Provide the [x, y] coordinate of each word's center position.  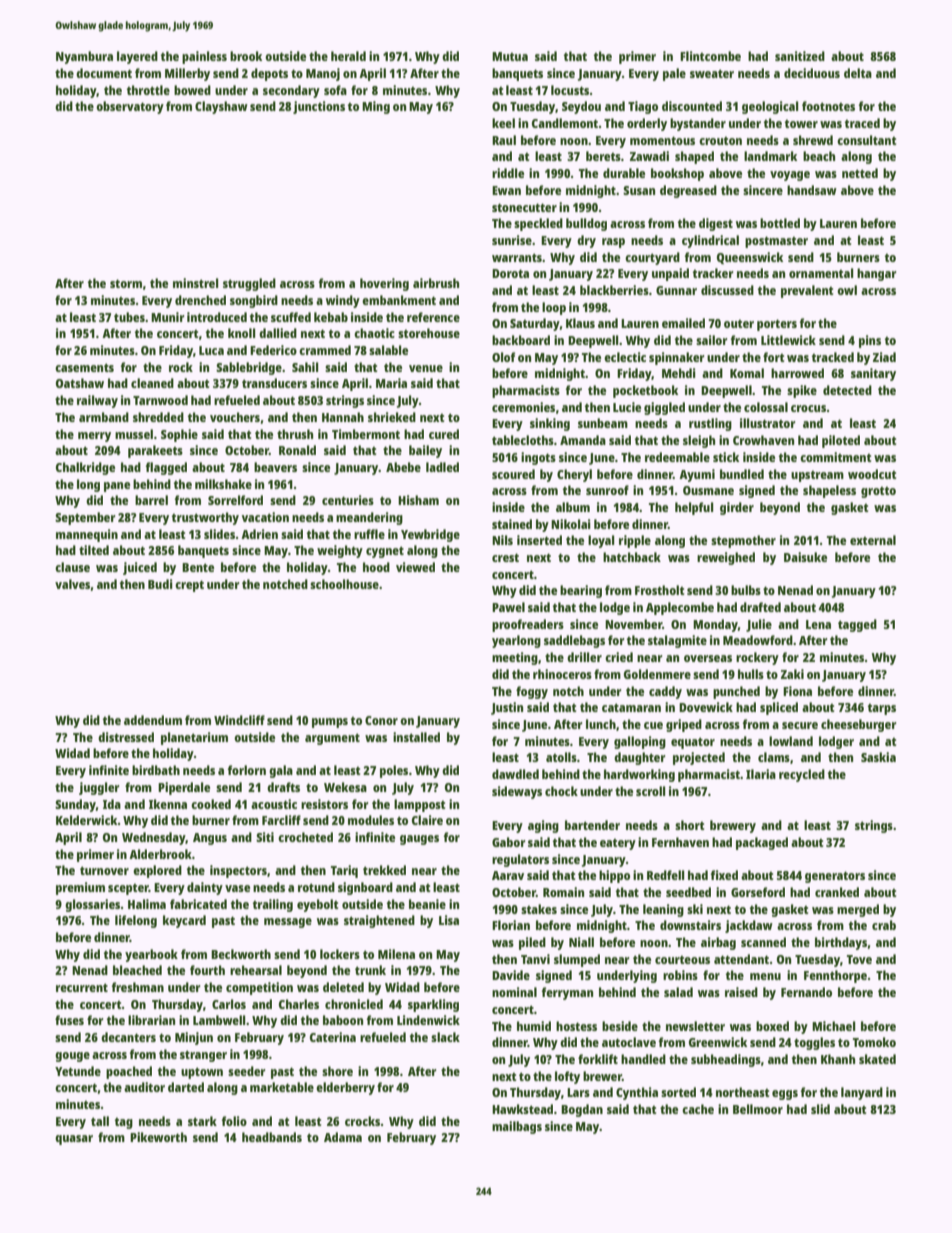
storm [126, 283]
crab [884, 925]
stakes [539, 909]
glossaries [93, 905]
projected [699, 758]
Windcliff [239, 720]
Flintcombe [710, 56]
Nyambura [84, 57]
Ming [376, 107]
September [85, 518]
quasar [74, 1140]
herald [348, 56]
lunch [601, 724]
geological [770, 107]
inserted [539, 540]
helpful [694, 508]
